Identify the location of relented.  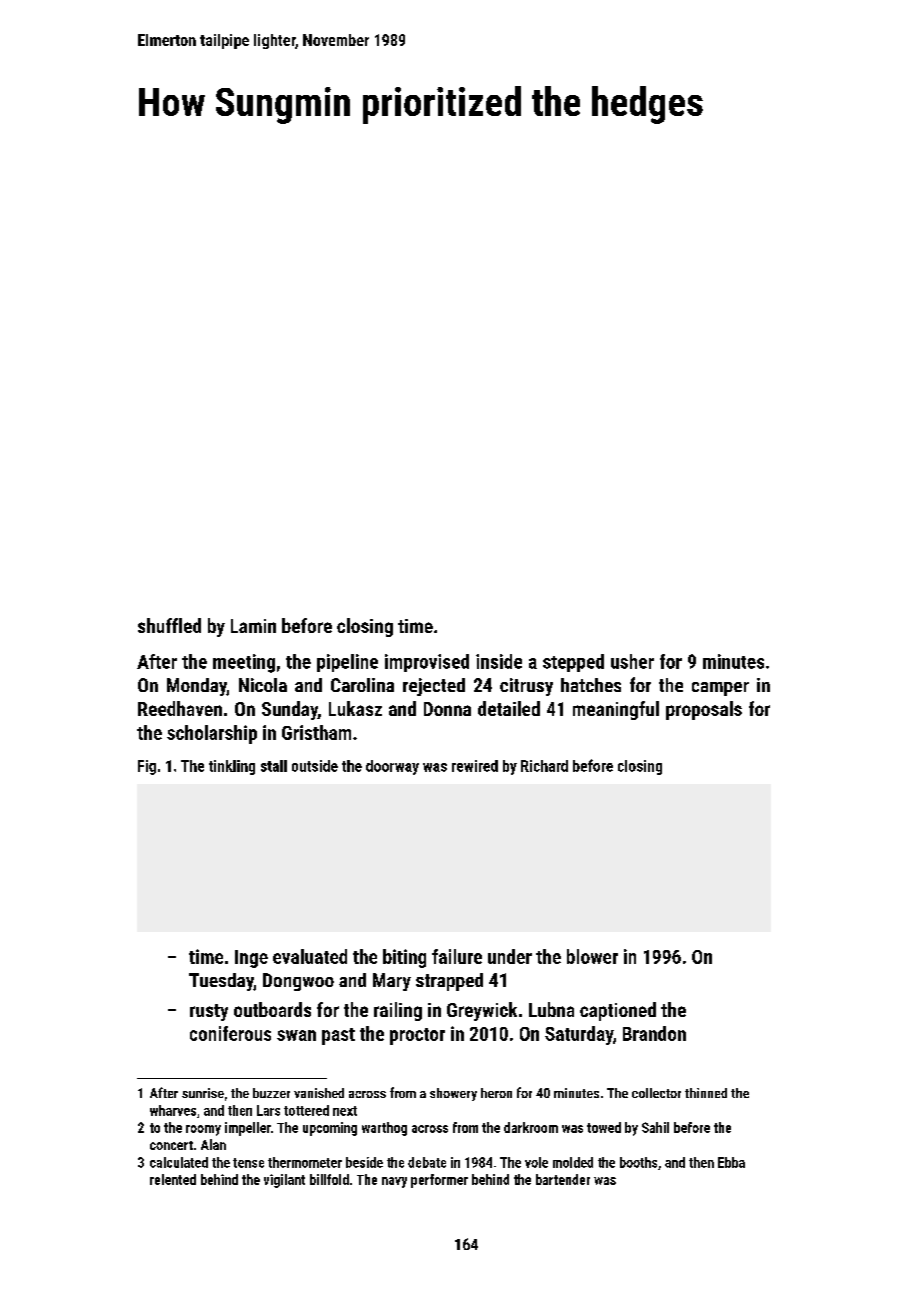
(173, 1179).
